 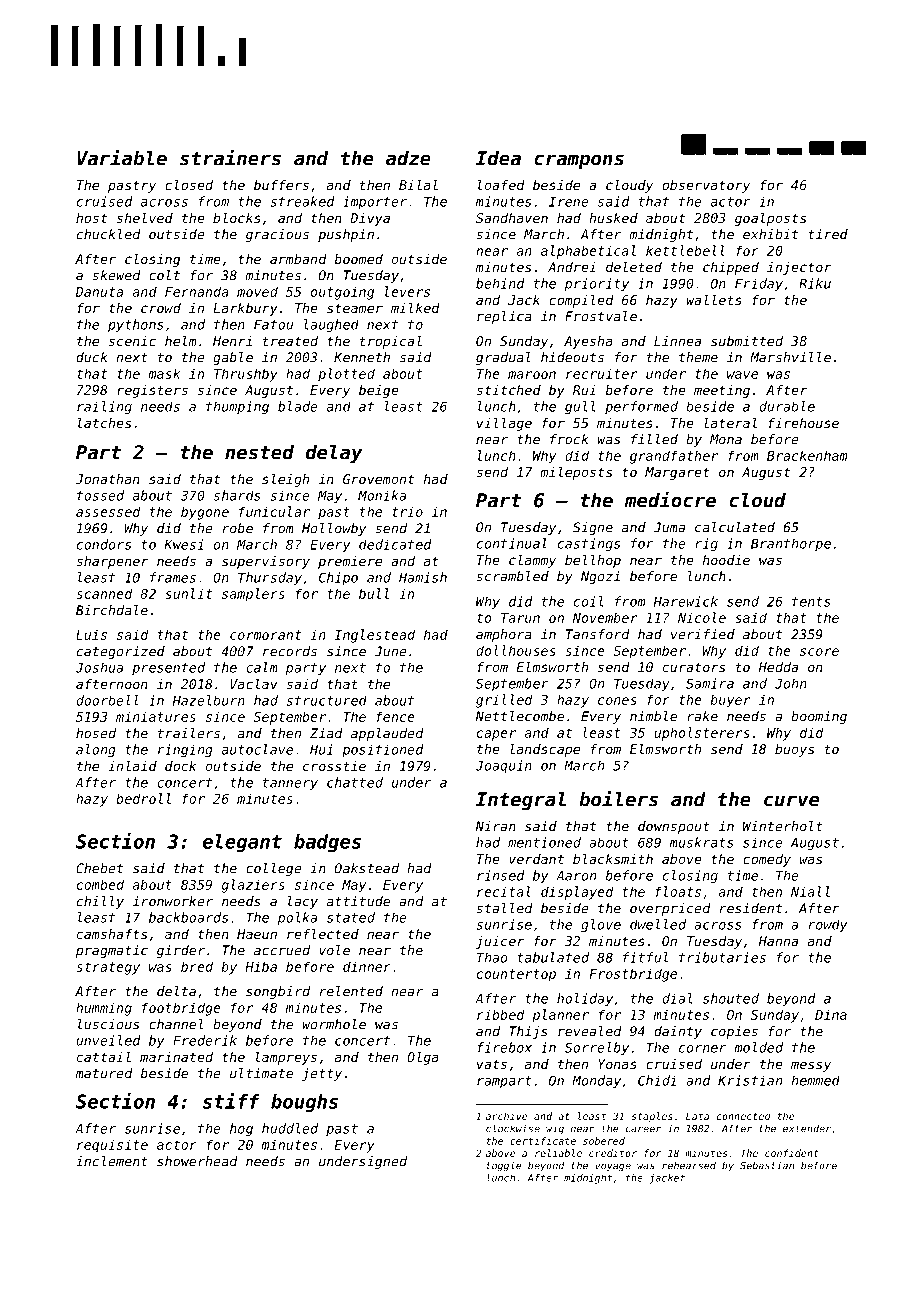 What do you see at coordinates (112, 1146) in the page?
I see `requisite` at bounding box center [112, 1146].
